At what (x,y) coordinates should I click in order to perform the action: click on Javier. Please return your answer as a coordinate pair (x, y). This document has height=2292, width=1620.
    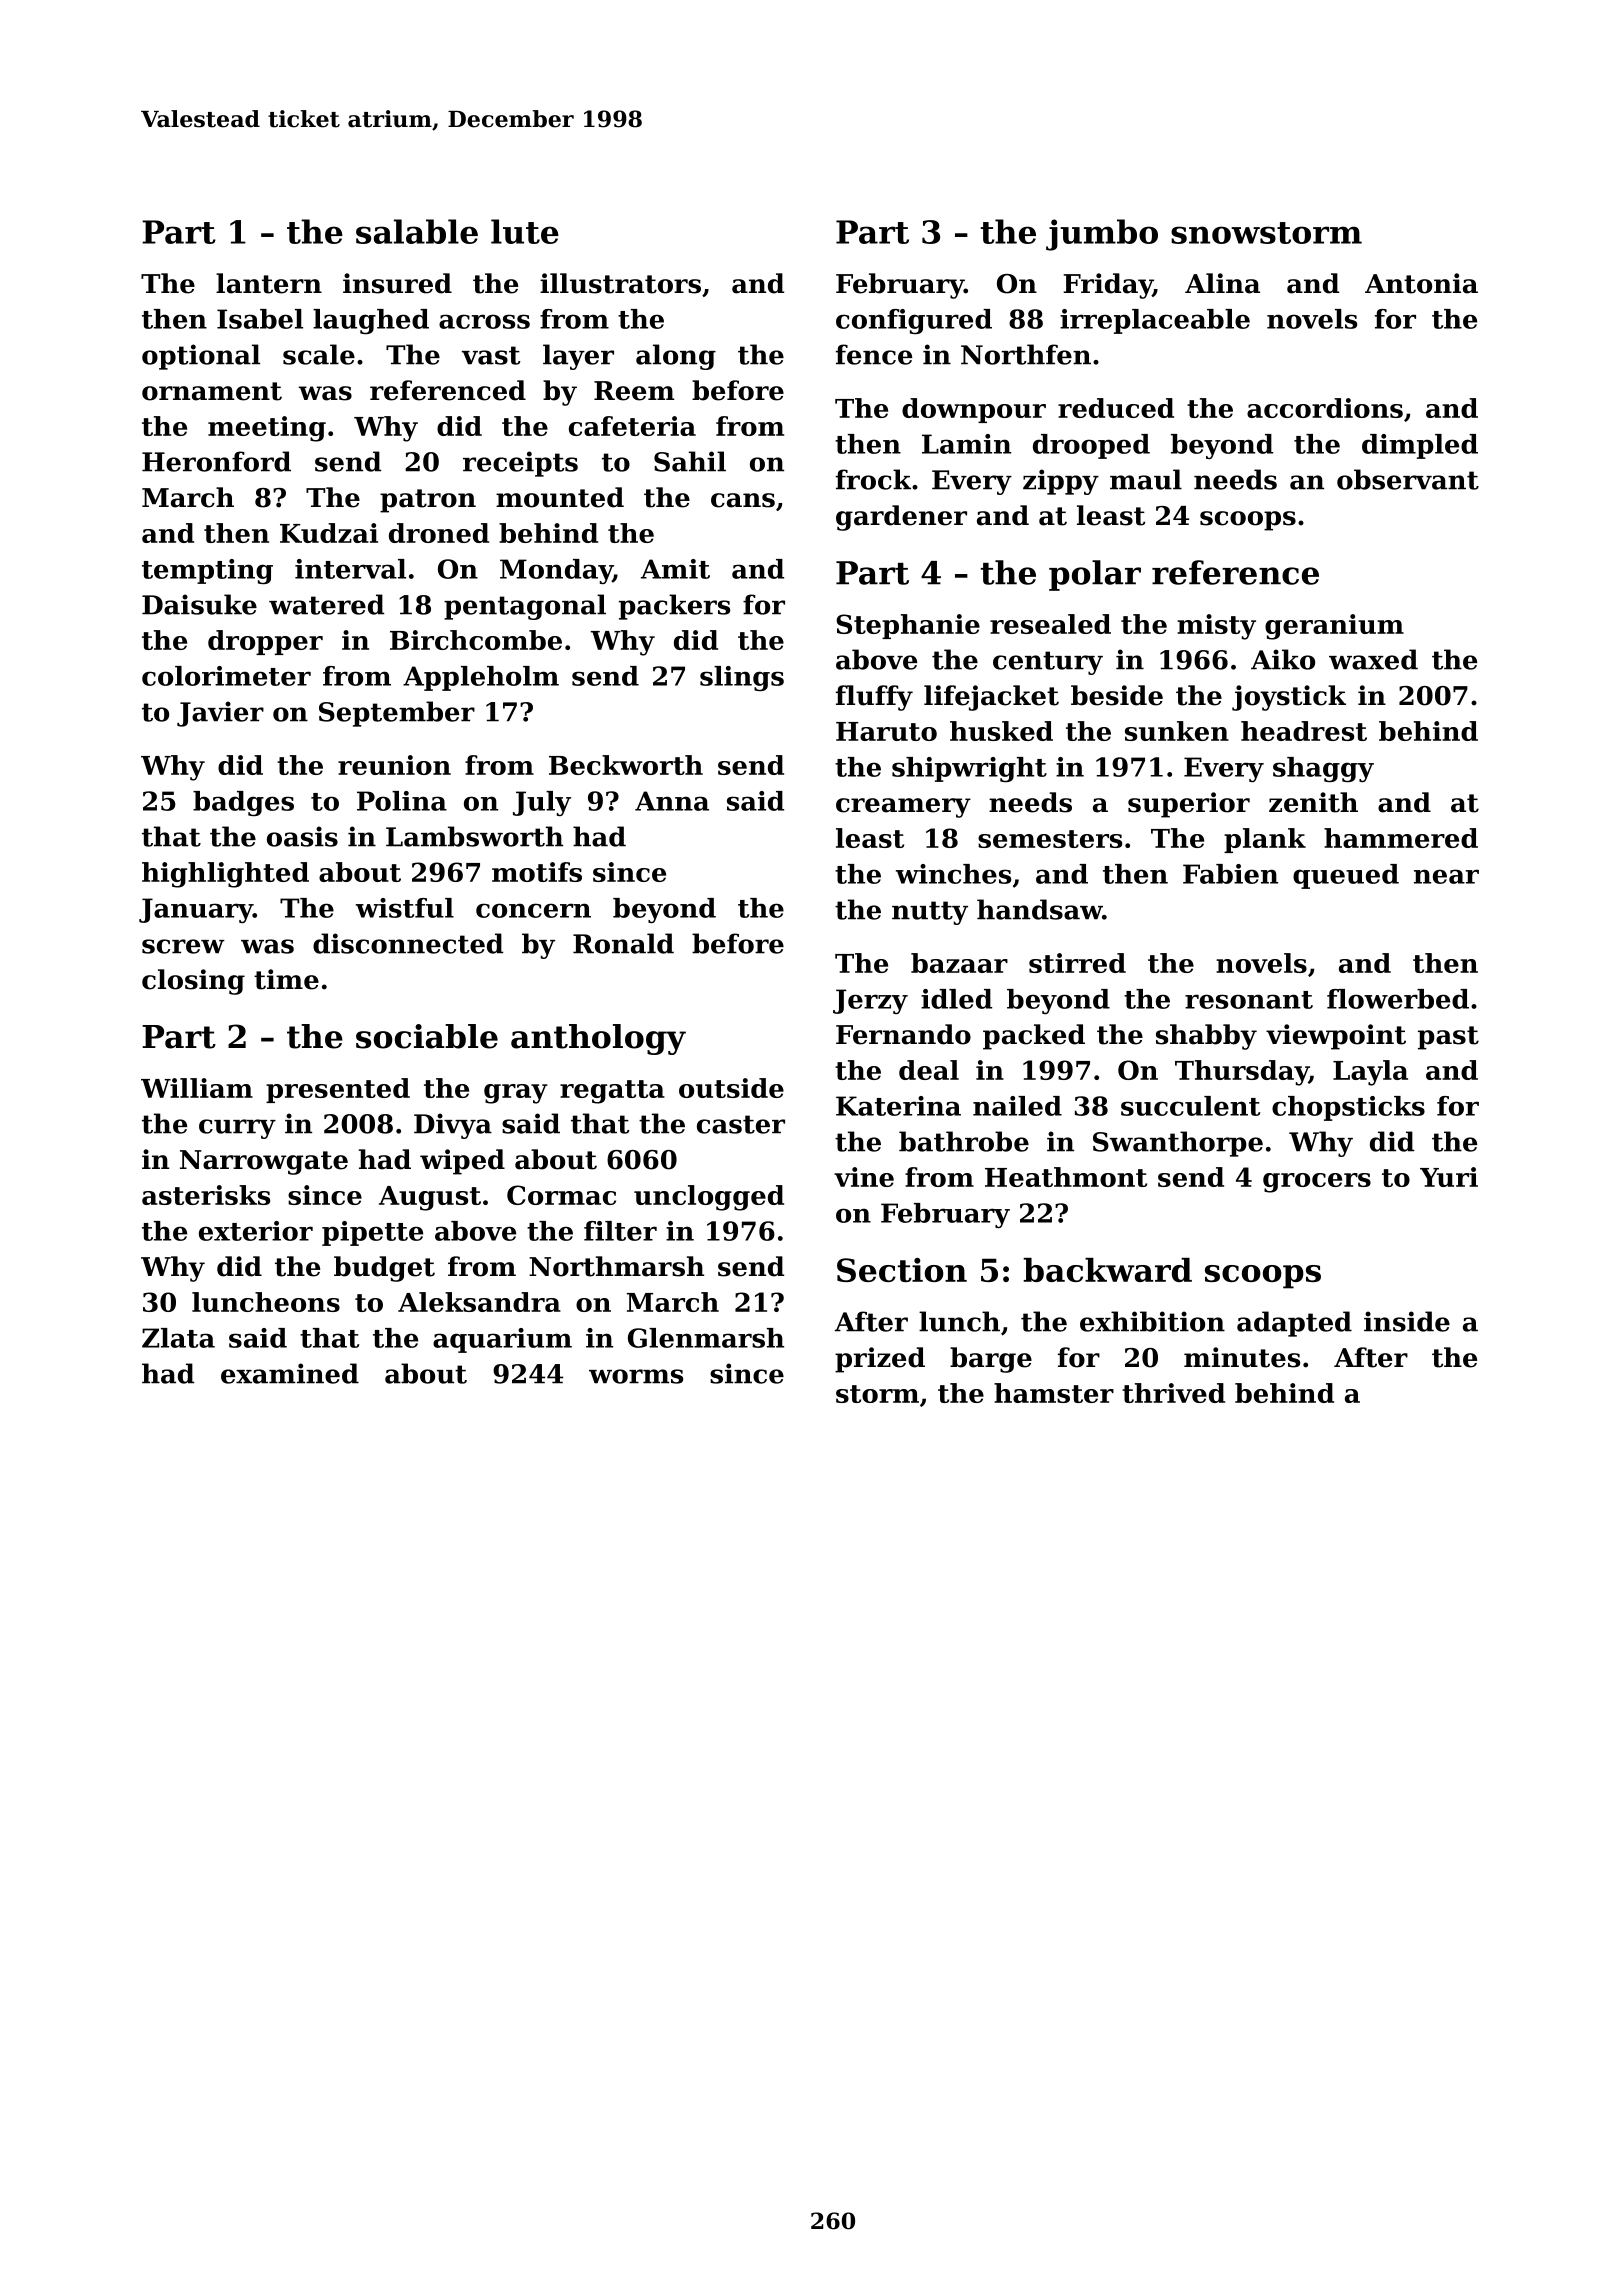
    Looking at the image, I should click on (220, 714).
